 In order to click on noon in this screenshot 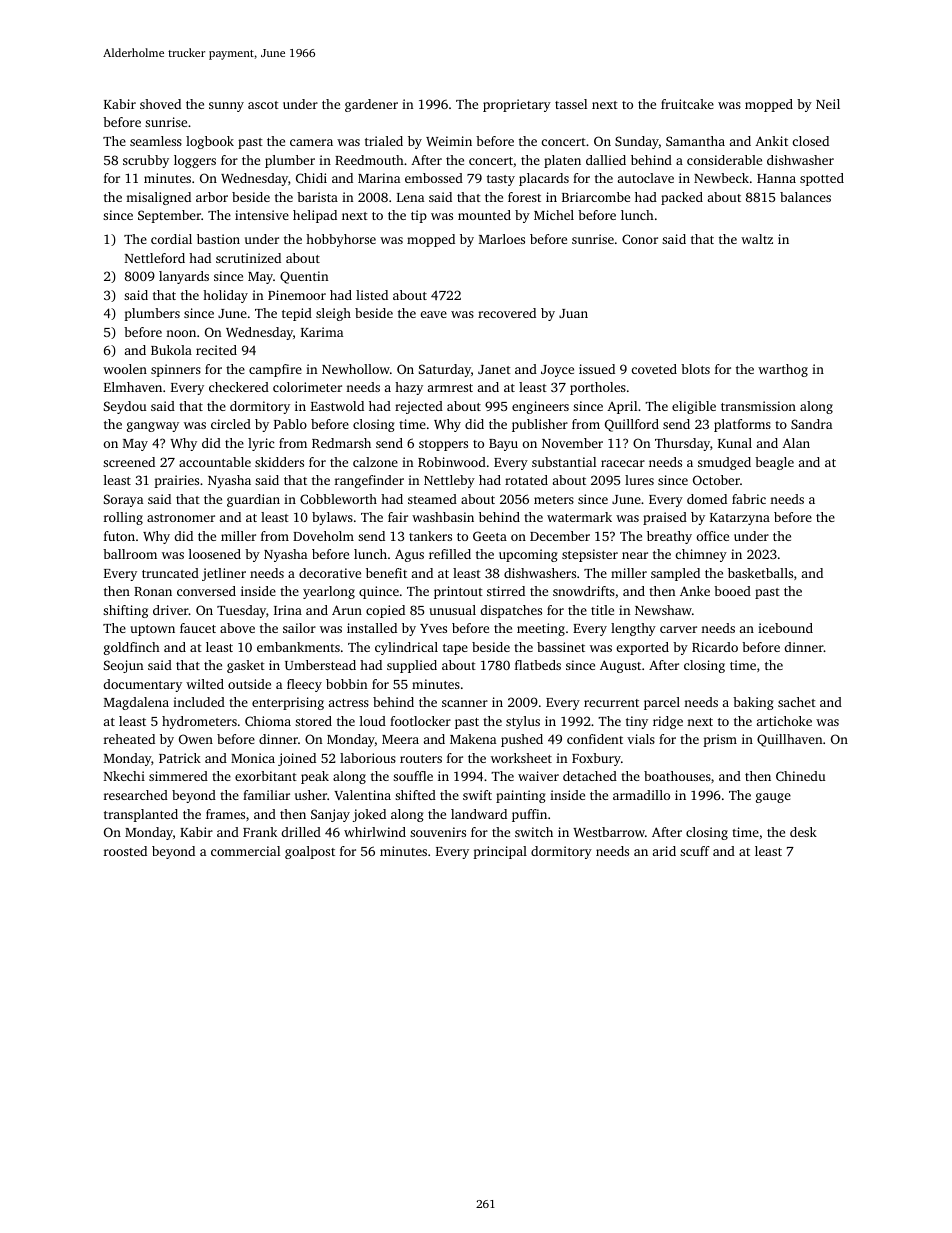, I will do `click(181, 333)`.
